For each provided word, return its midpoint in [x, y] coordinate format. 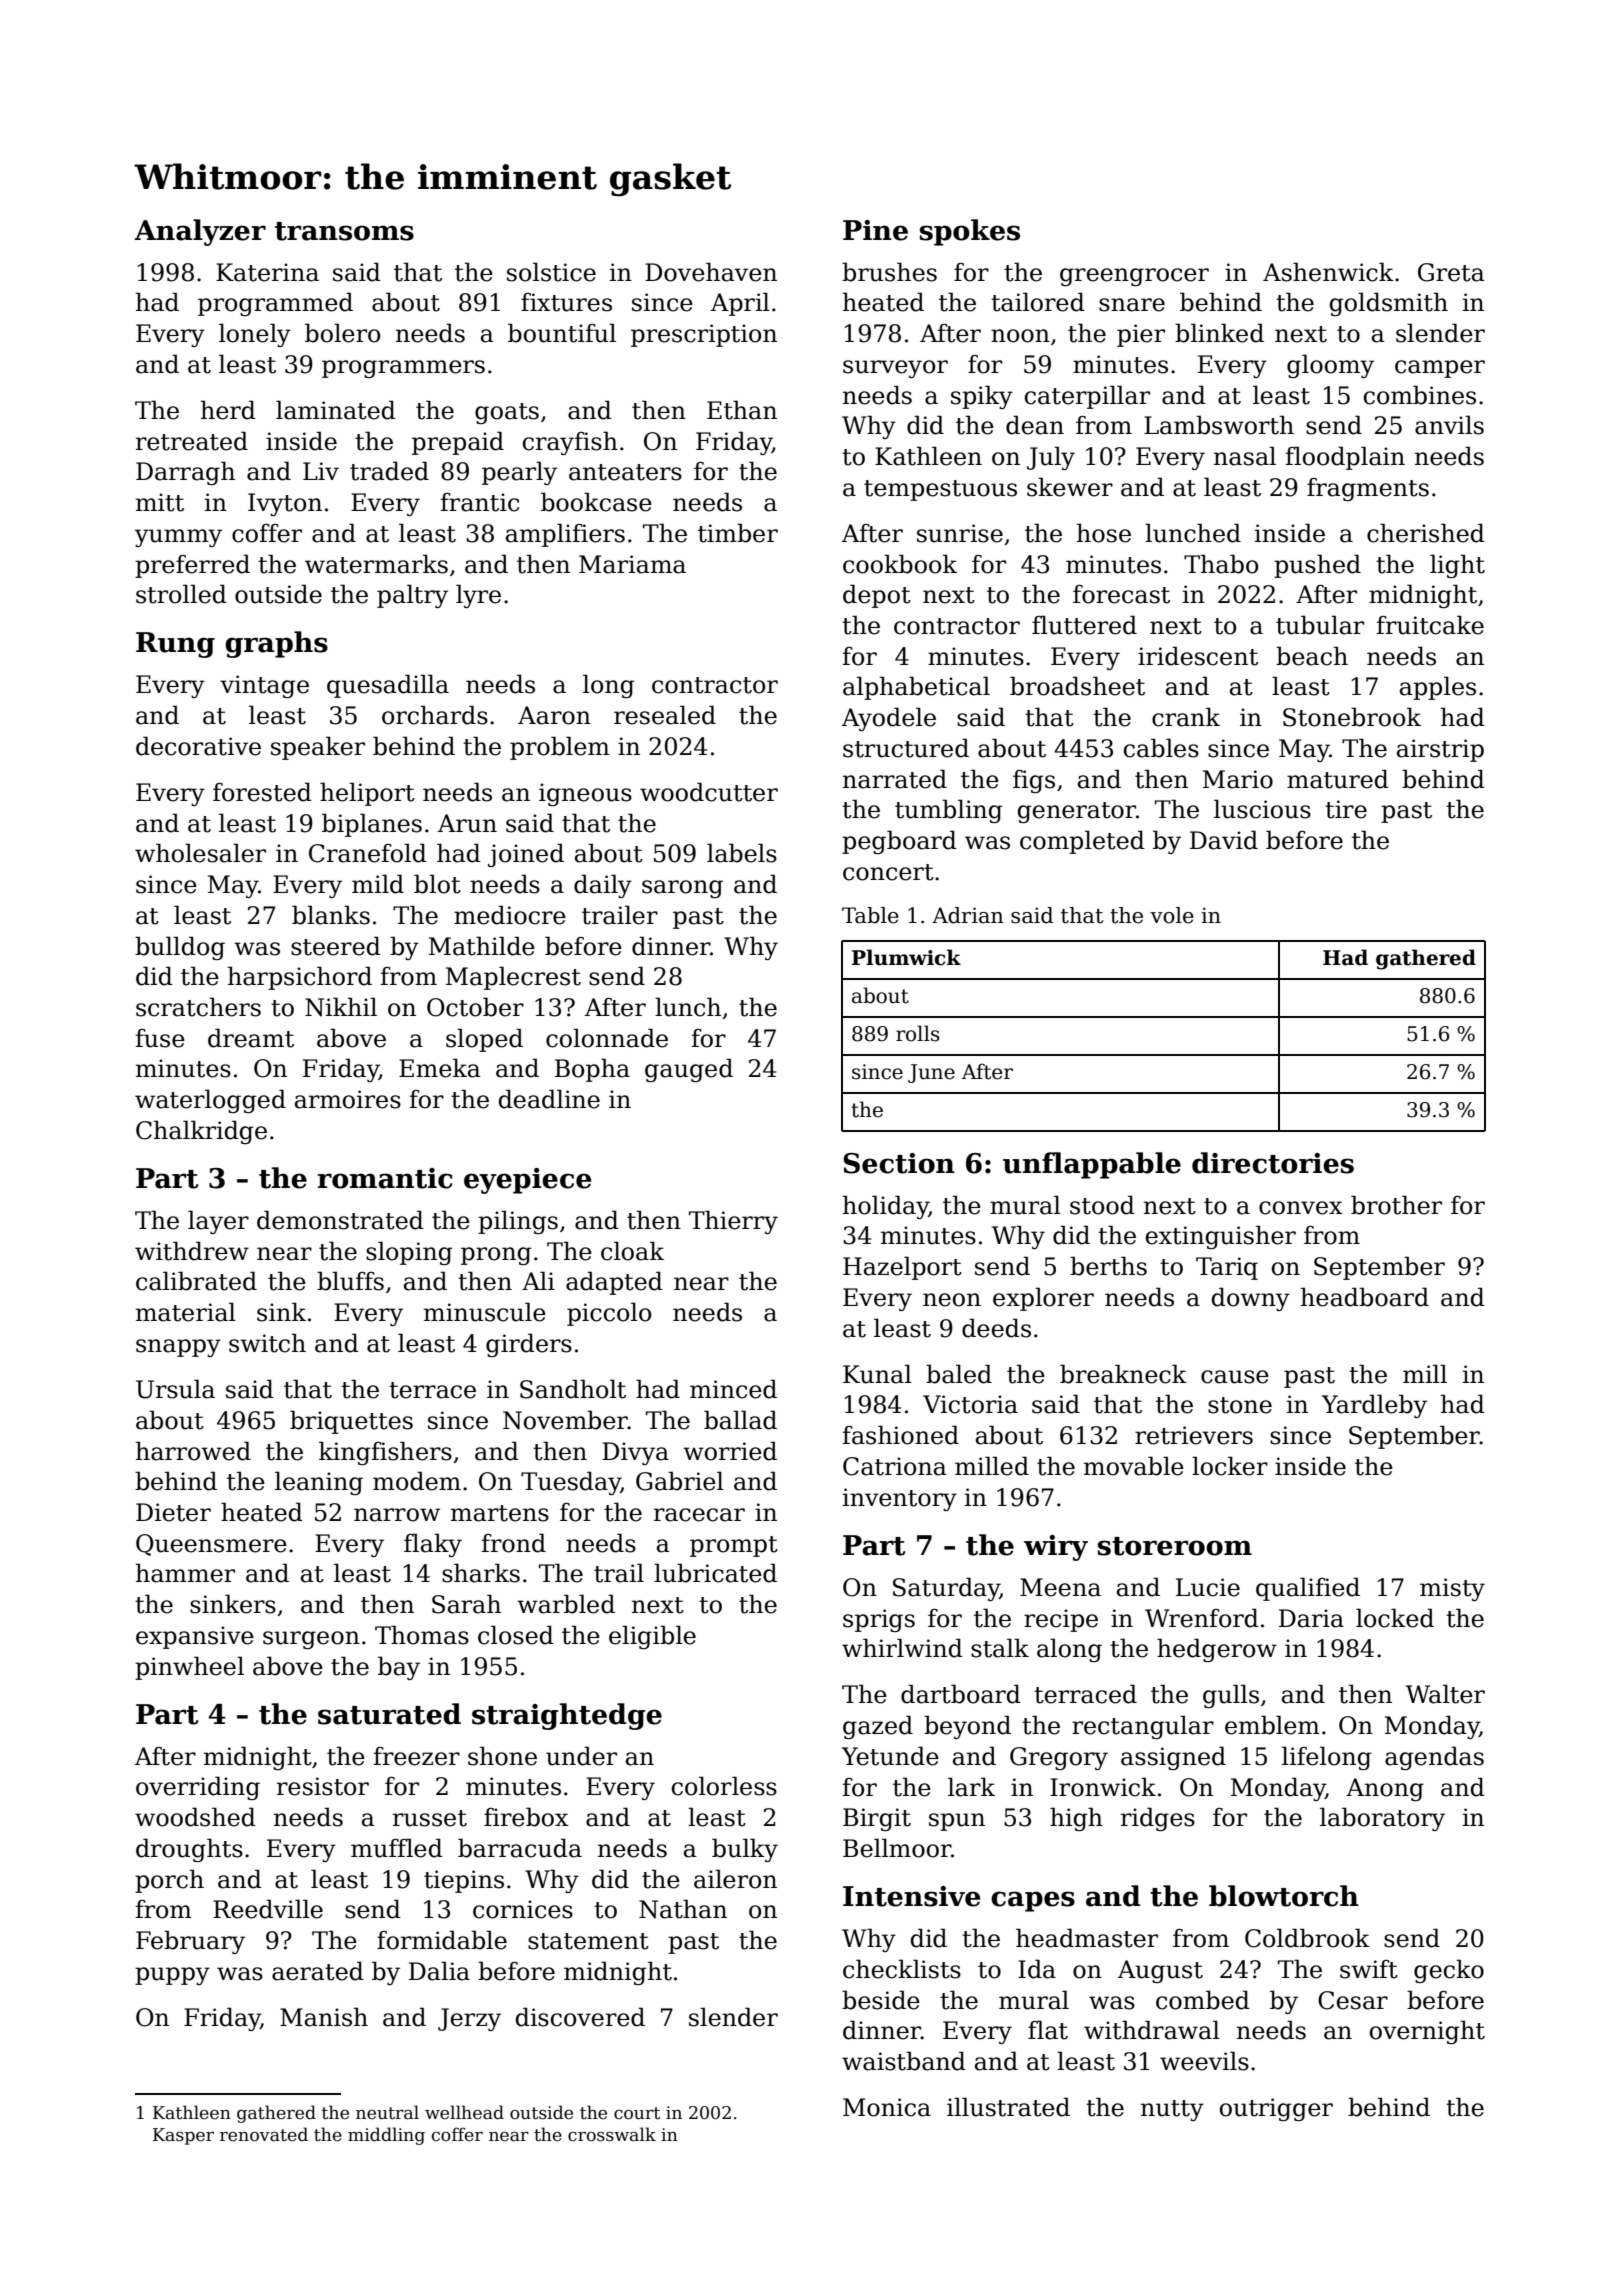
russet [430, 1818]
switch [267, 1343]
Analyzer [200, 232]
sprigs [879, 1620]
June [931, 1073]
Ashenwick [1328, 272]
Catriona [895, 1466]
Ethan [742, 410]
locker [1230, 1466]
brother [1396, 1205]
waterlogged [210, 1101]
